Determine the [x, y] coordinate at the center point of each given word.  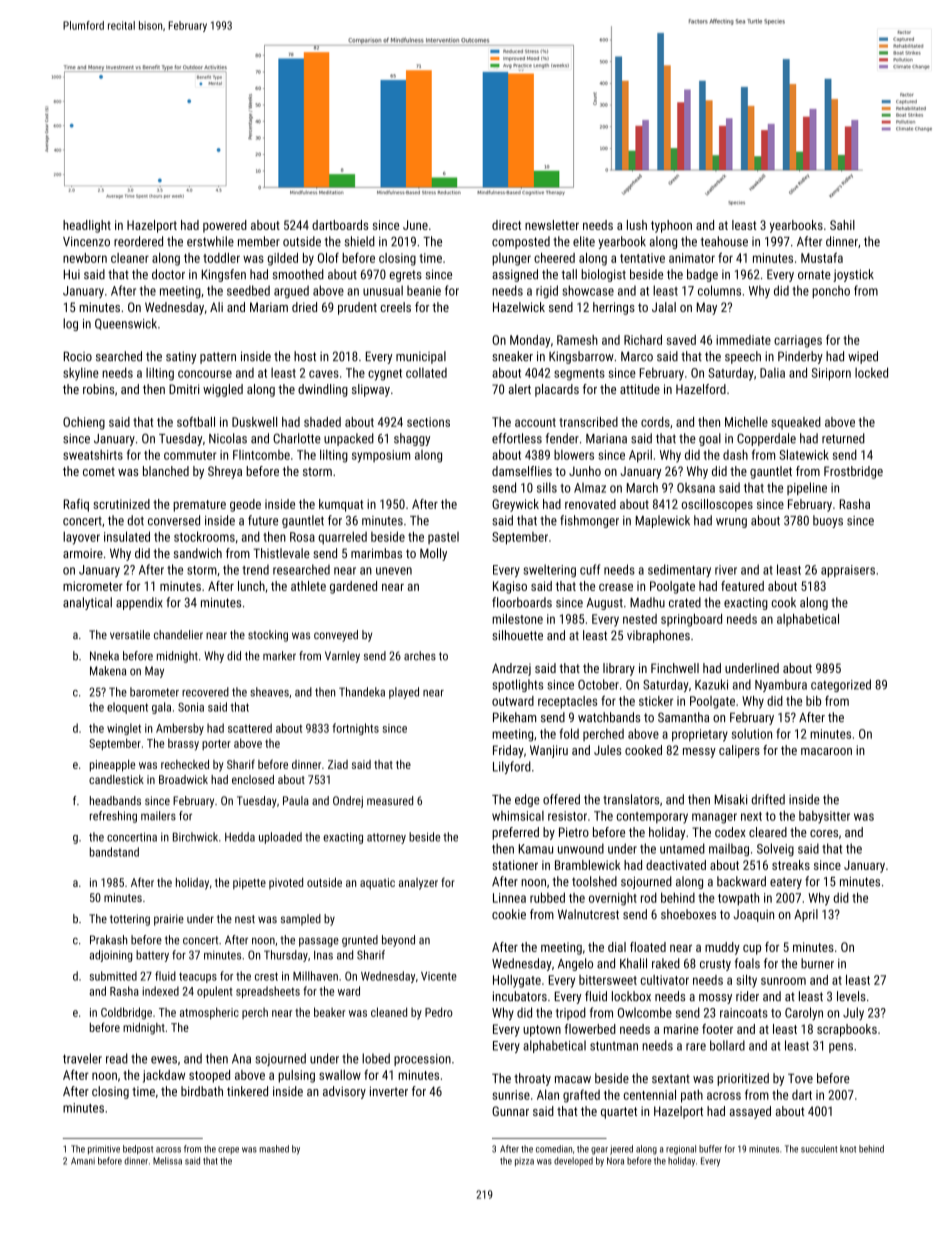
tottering [130, 920]
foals [747, 963]
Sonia [191, 707]
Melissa [167, 1161]
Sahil [842, 225]
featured [742, 586]
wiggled [223, 390]
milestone [517, 619]
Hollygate [517, 981]
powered [225, 226]
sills [547, 487]
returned [843, 438]
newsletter [552, 225]
